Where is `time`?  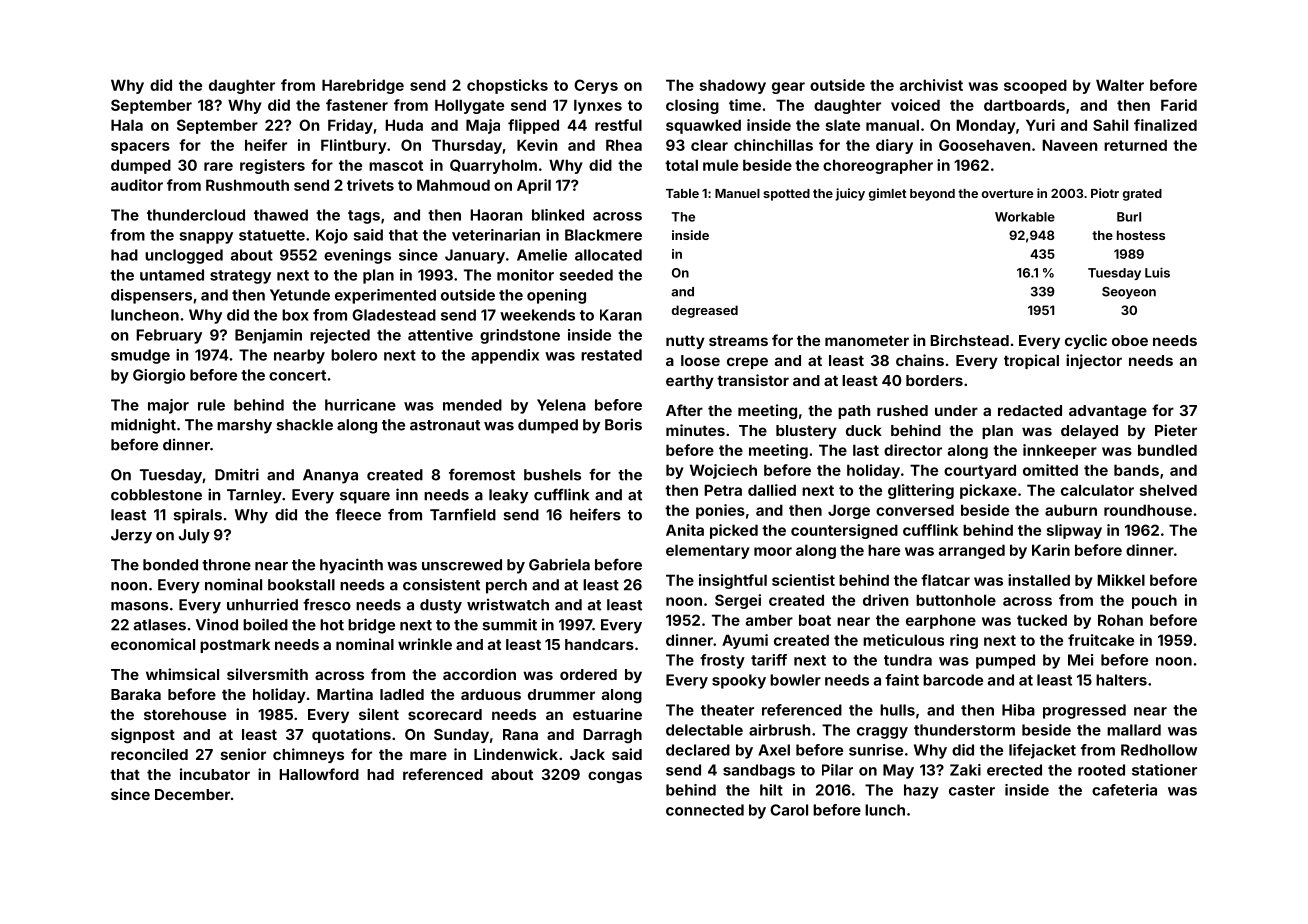 time is located at coordinates (745, 105).
